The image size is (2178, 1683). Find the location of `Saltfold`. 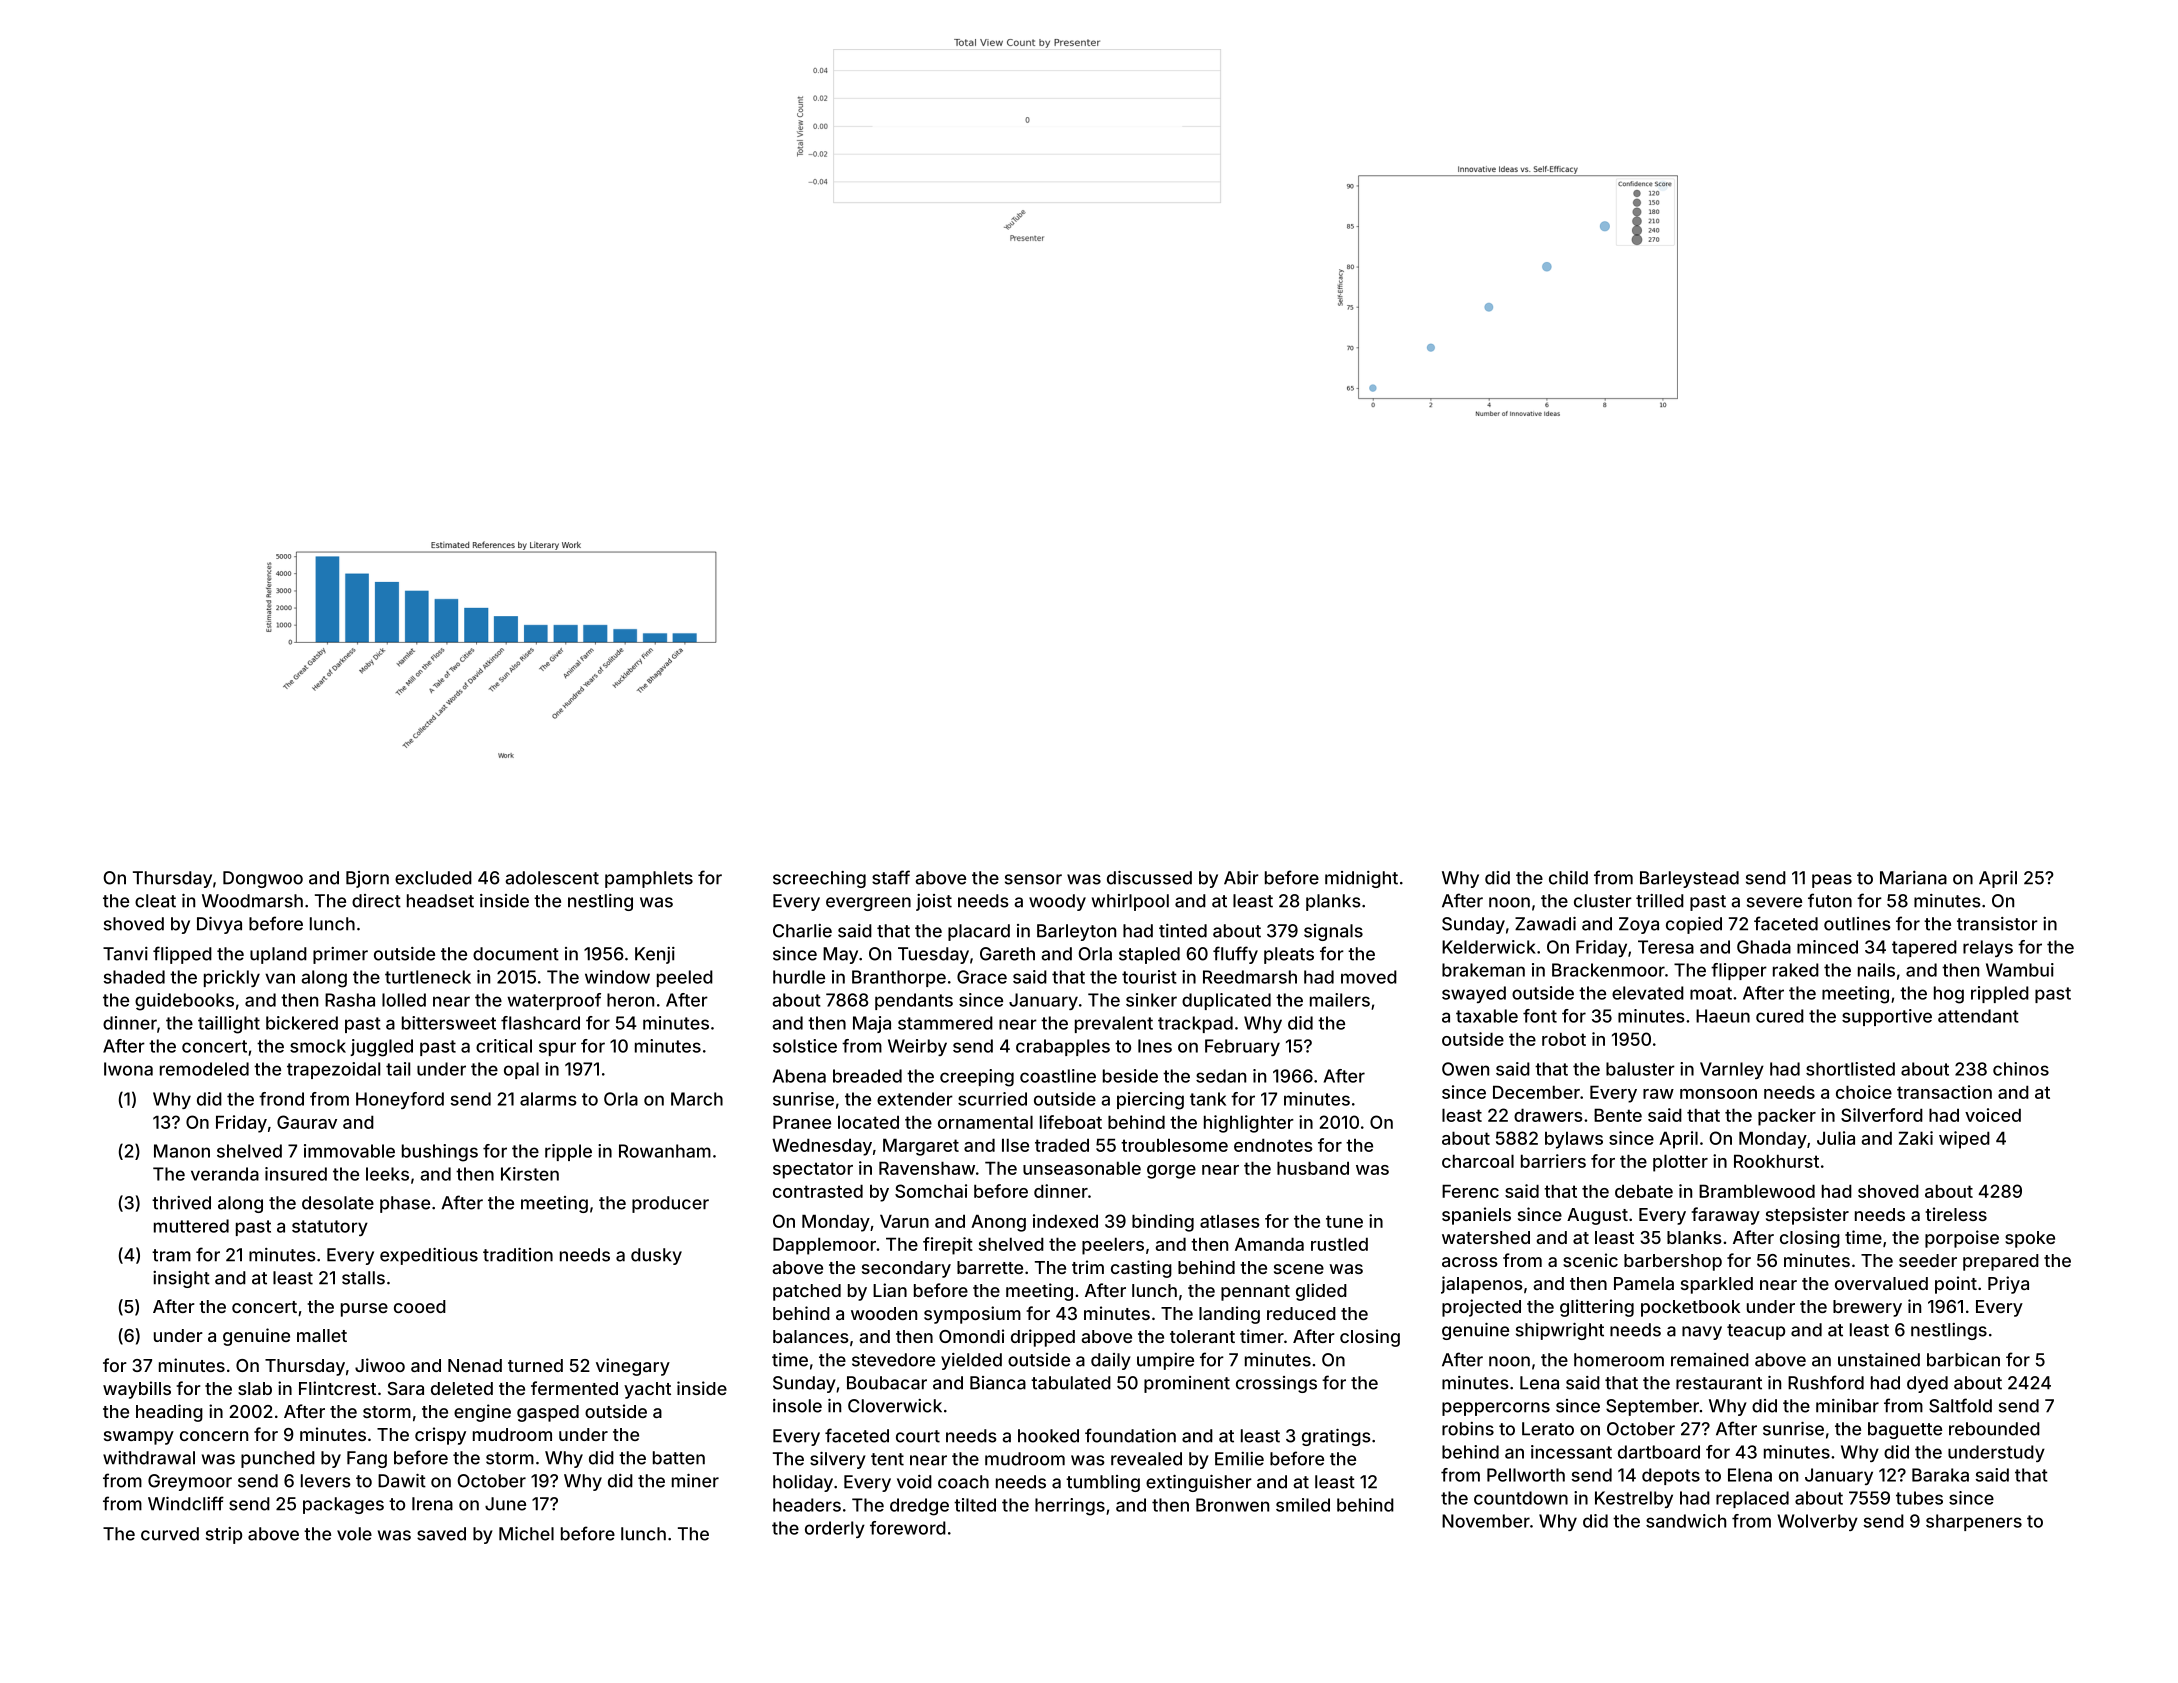

Saltfold is located at coordinates (1960, 1405).
